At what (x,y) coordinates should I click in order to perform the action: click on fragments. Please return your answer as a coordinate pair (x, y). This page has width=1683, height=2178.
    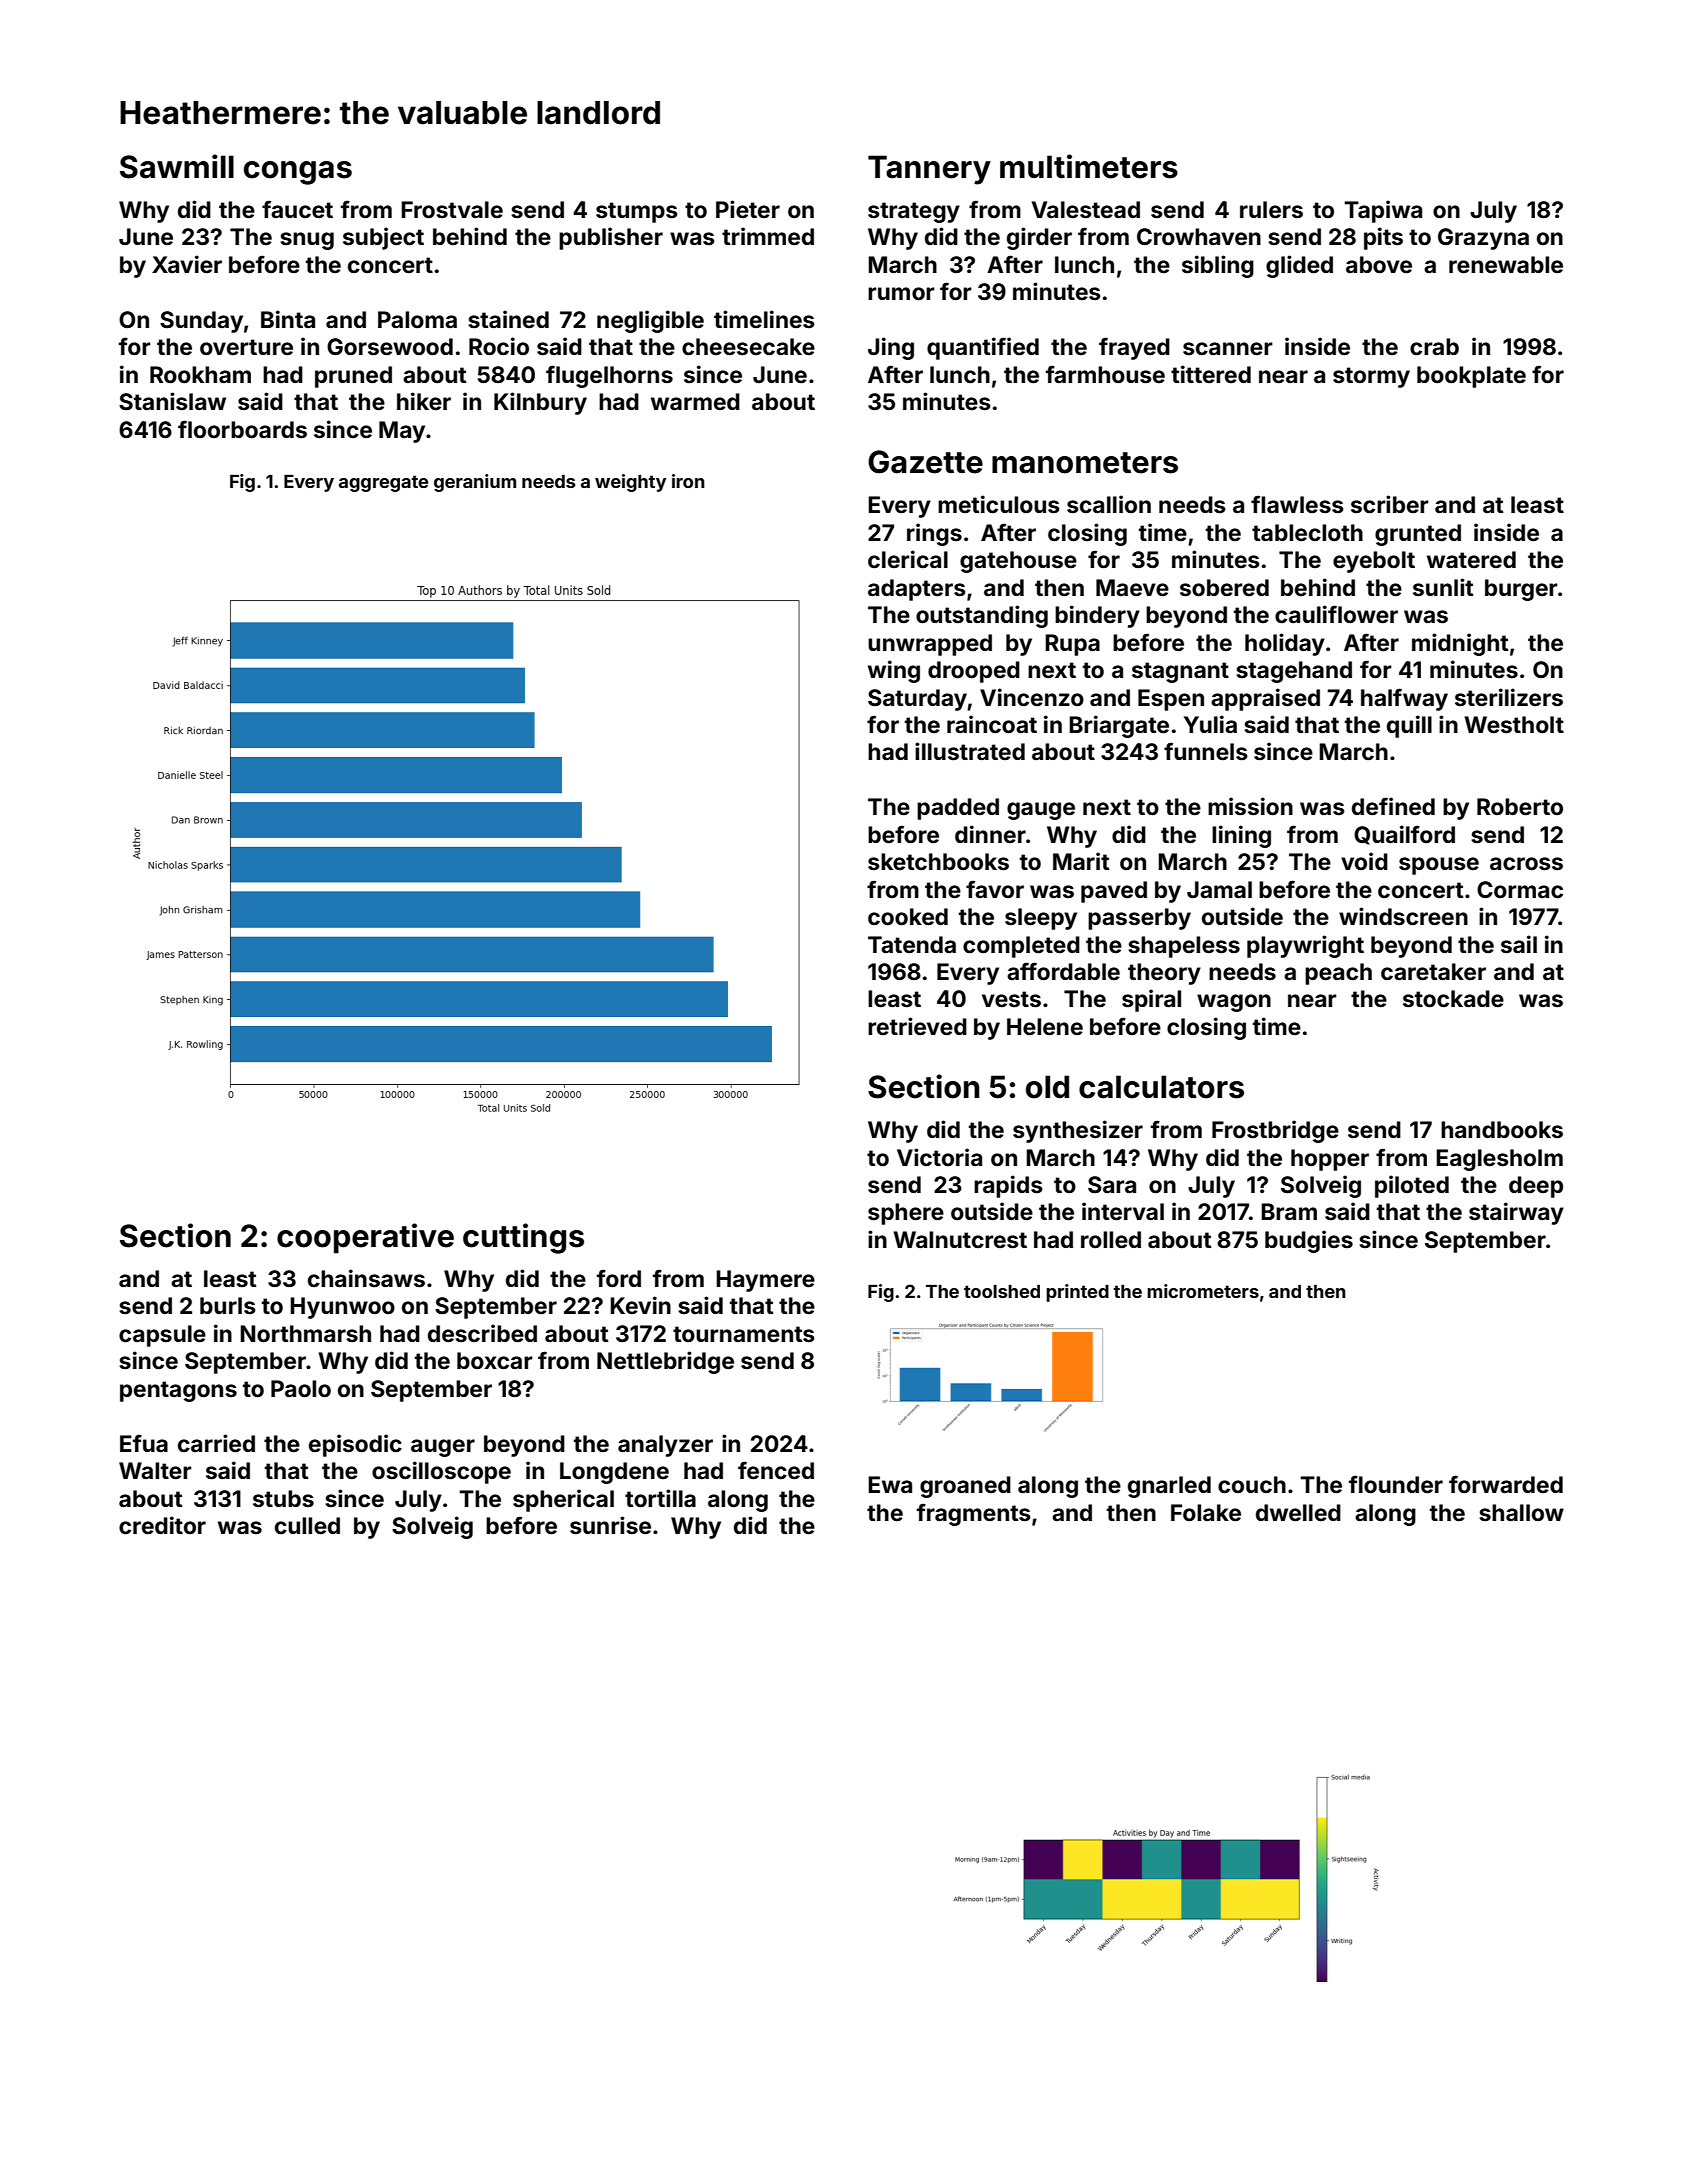
    Looking at the image, I should click on (974, 1514).
